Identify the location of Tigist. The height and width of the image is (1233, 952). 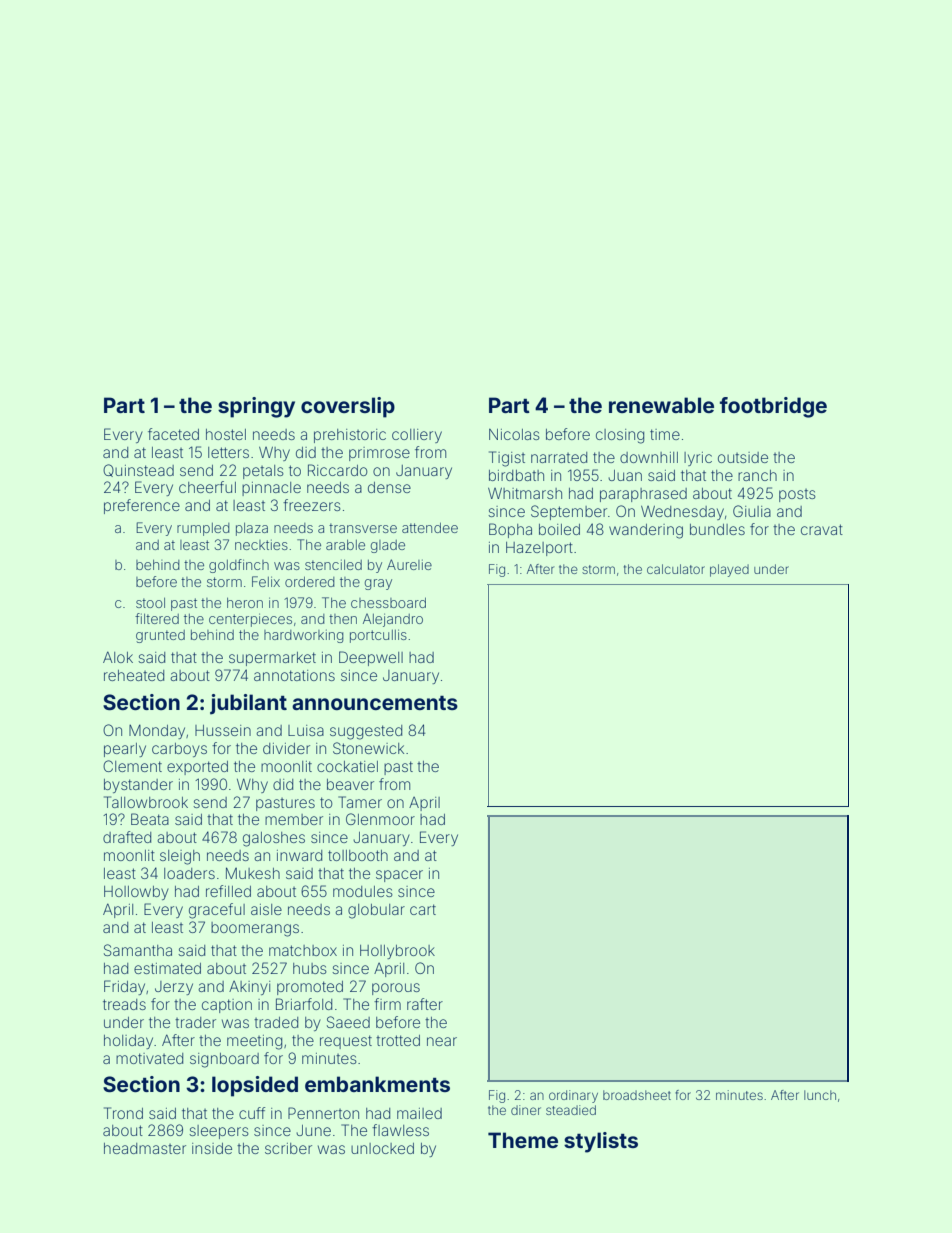
(507, 459).
